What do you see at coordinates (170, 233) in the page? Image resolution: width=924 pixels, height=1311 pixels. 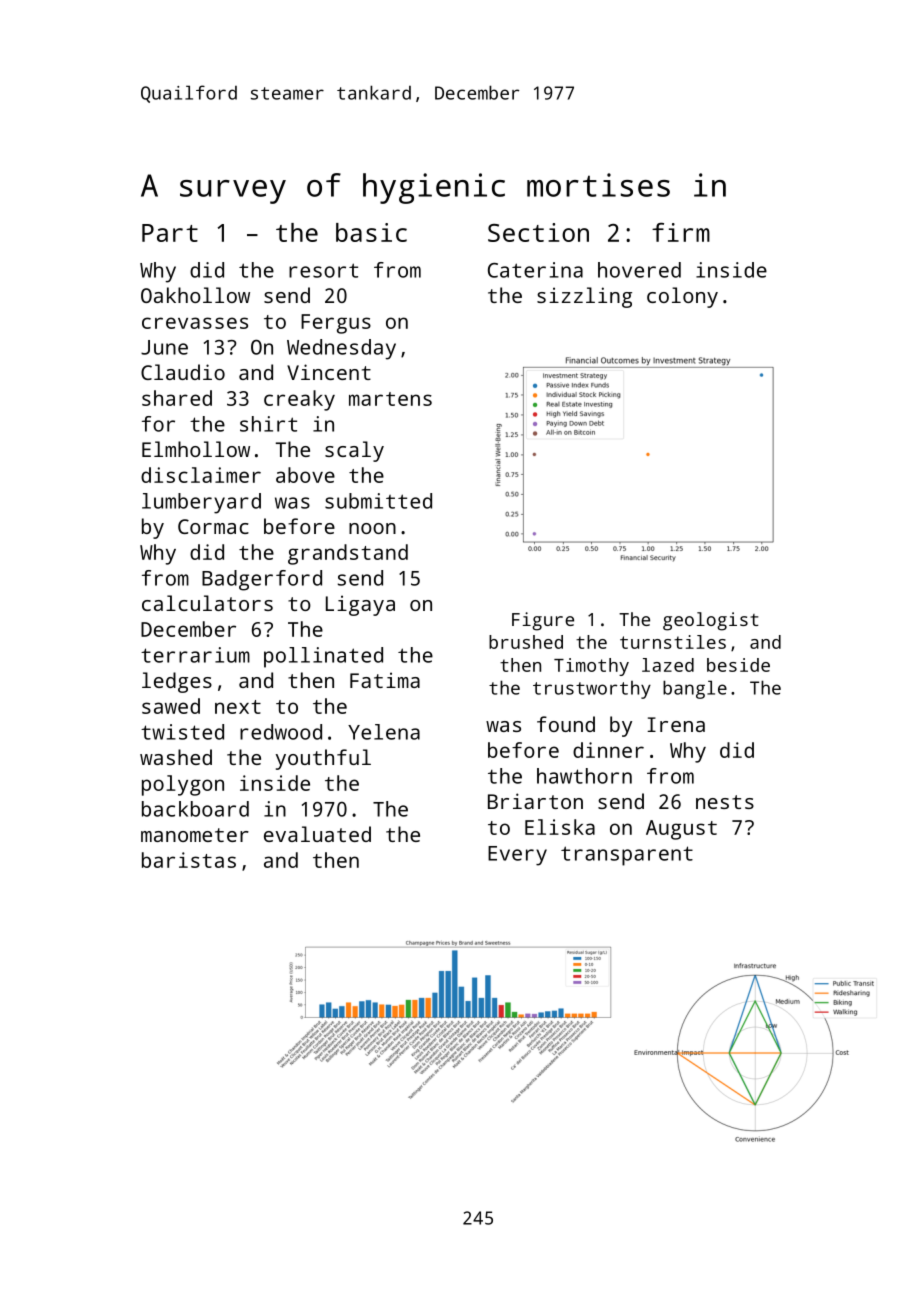 I see `Part` at bounding box center [170, 233].
